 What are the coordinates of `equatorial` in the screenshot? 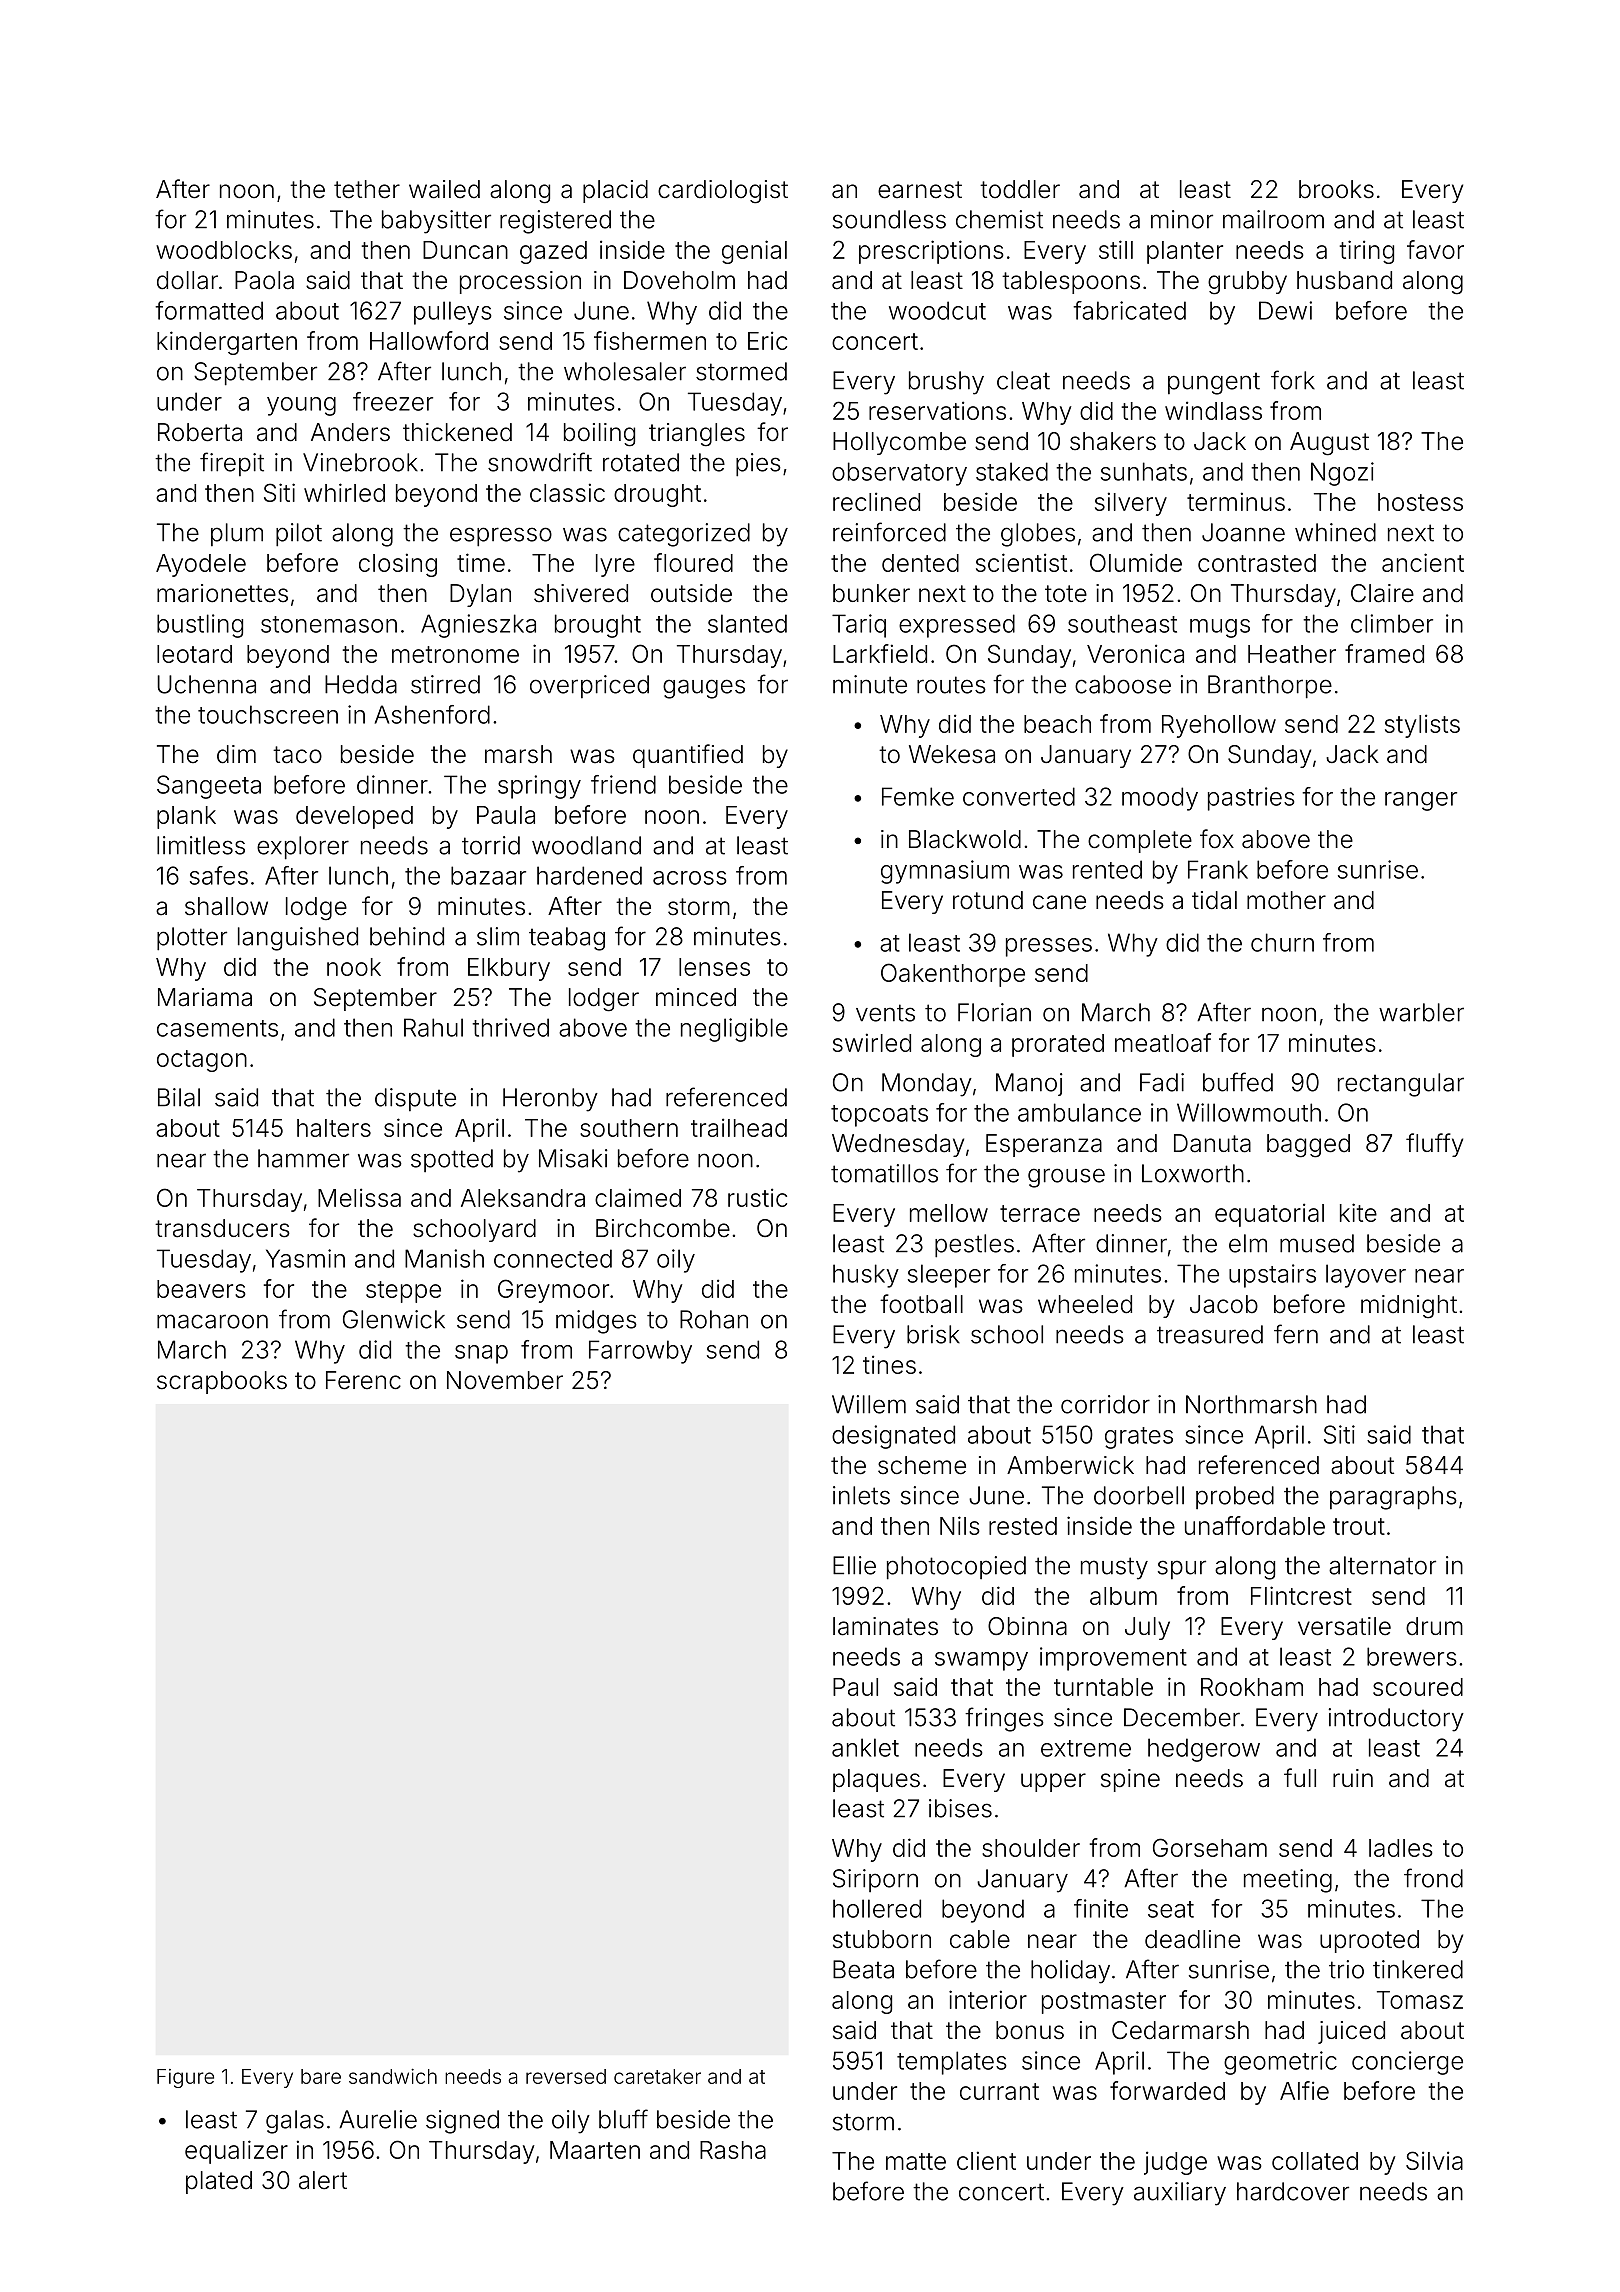 It's located at (1269, 1215).
